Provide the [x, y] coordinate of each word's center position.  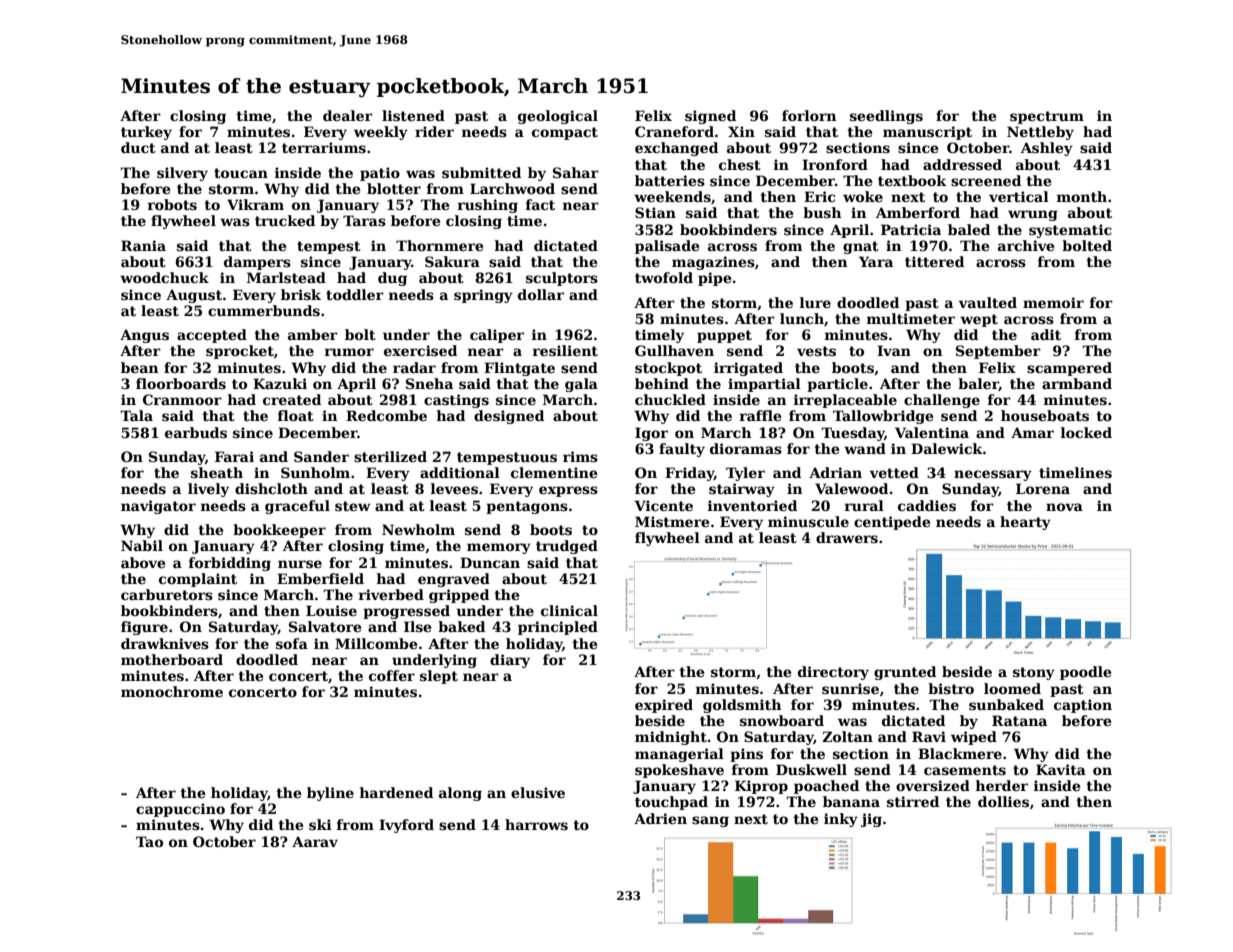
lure [815, 302]
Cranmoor [182, 399]
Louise [331, 610]
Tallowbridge [883, 417]
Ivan [894, 350]
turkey [146, 133]
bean [139, 367]
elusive [538, 792]
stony [1034, 673]
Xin [741, 131]
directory [833, 673]
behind [662, 383]
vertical [1019, 196]
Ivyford [406, 826]
